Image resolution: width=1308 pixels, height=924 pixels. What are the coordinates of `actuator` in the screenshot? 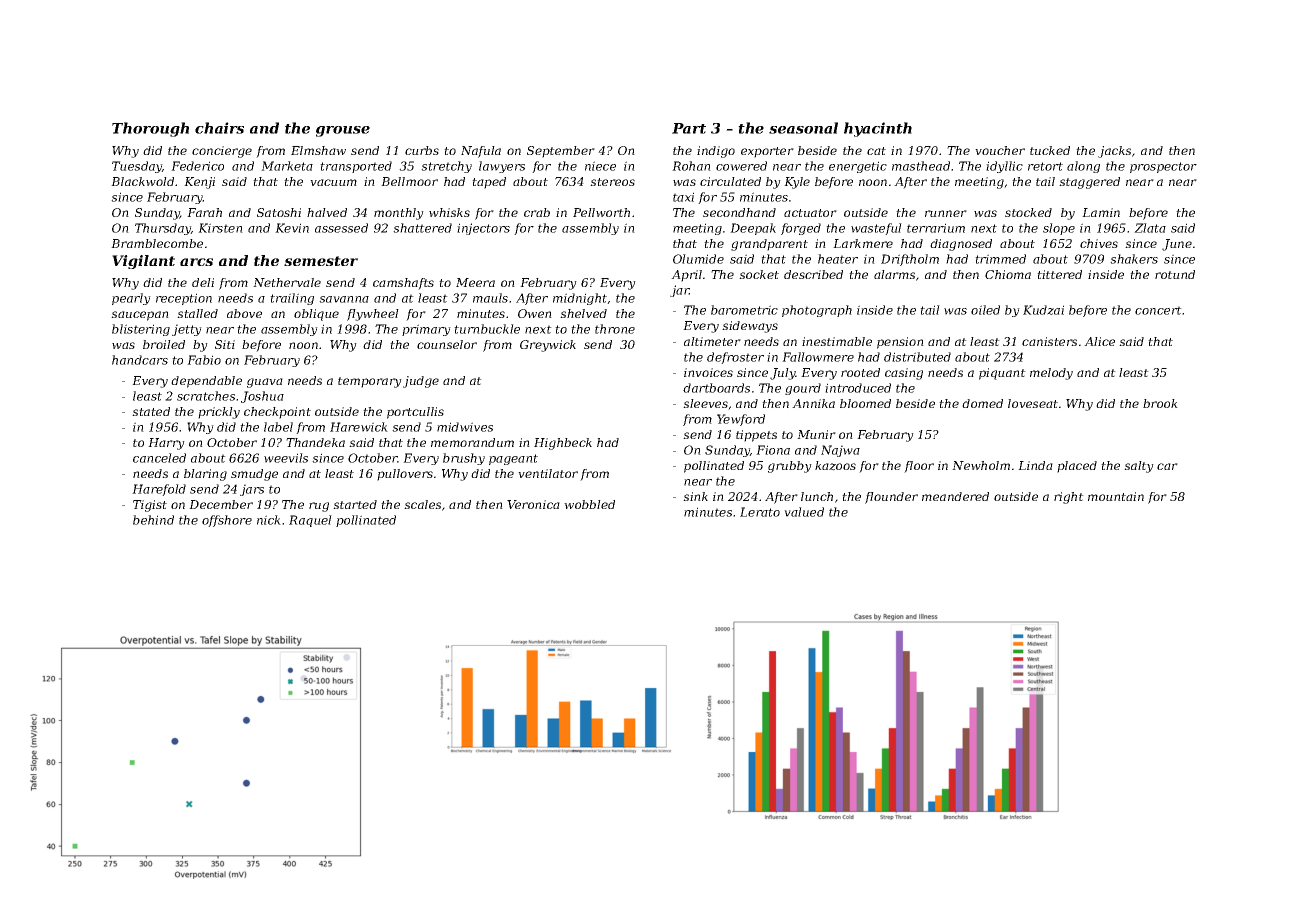 It's located at (810, 213).
